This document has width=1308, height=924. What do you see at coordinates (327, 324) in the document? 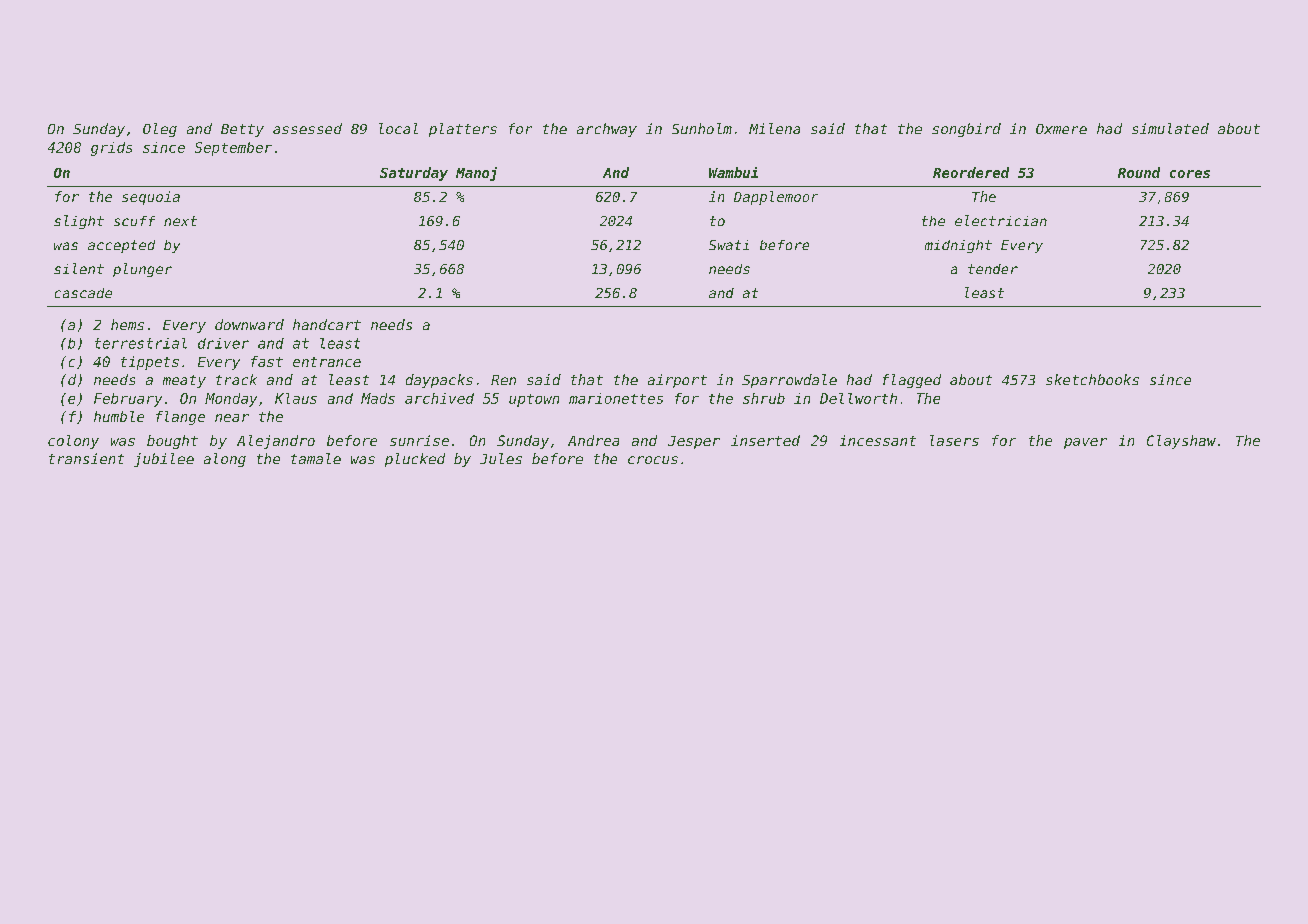
I see `handcart` at bounding box center [327, 324].
